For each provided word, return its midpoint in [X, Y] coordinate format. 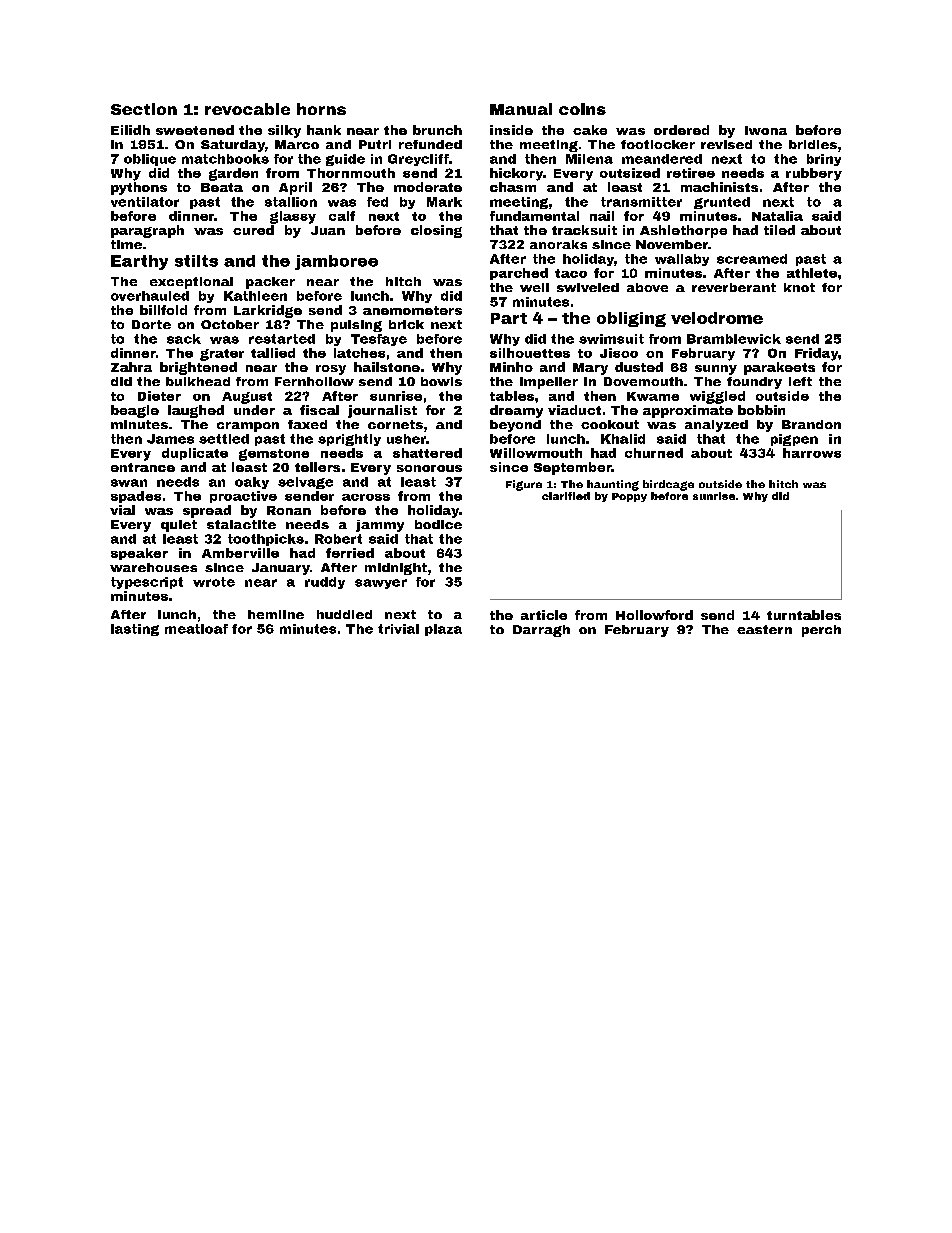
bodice [438, 524]
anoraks [558, 244]
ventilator [145, 202]
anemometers [412, 310]
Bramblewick [734, 339]
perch [821, 631]
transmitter [641, 202]
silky [284, 131]
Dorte [151, 324]
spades [136, 497]
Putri [375, 144]
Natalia [777, 216]
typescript [147, 583]
